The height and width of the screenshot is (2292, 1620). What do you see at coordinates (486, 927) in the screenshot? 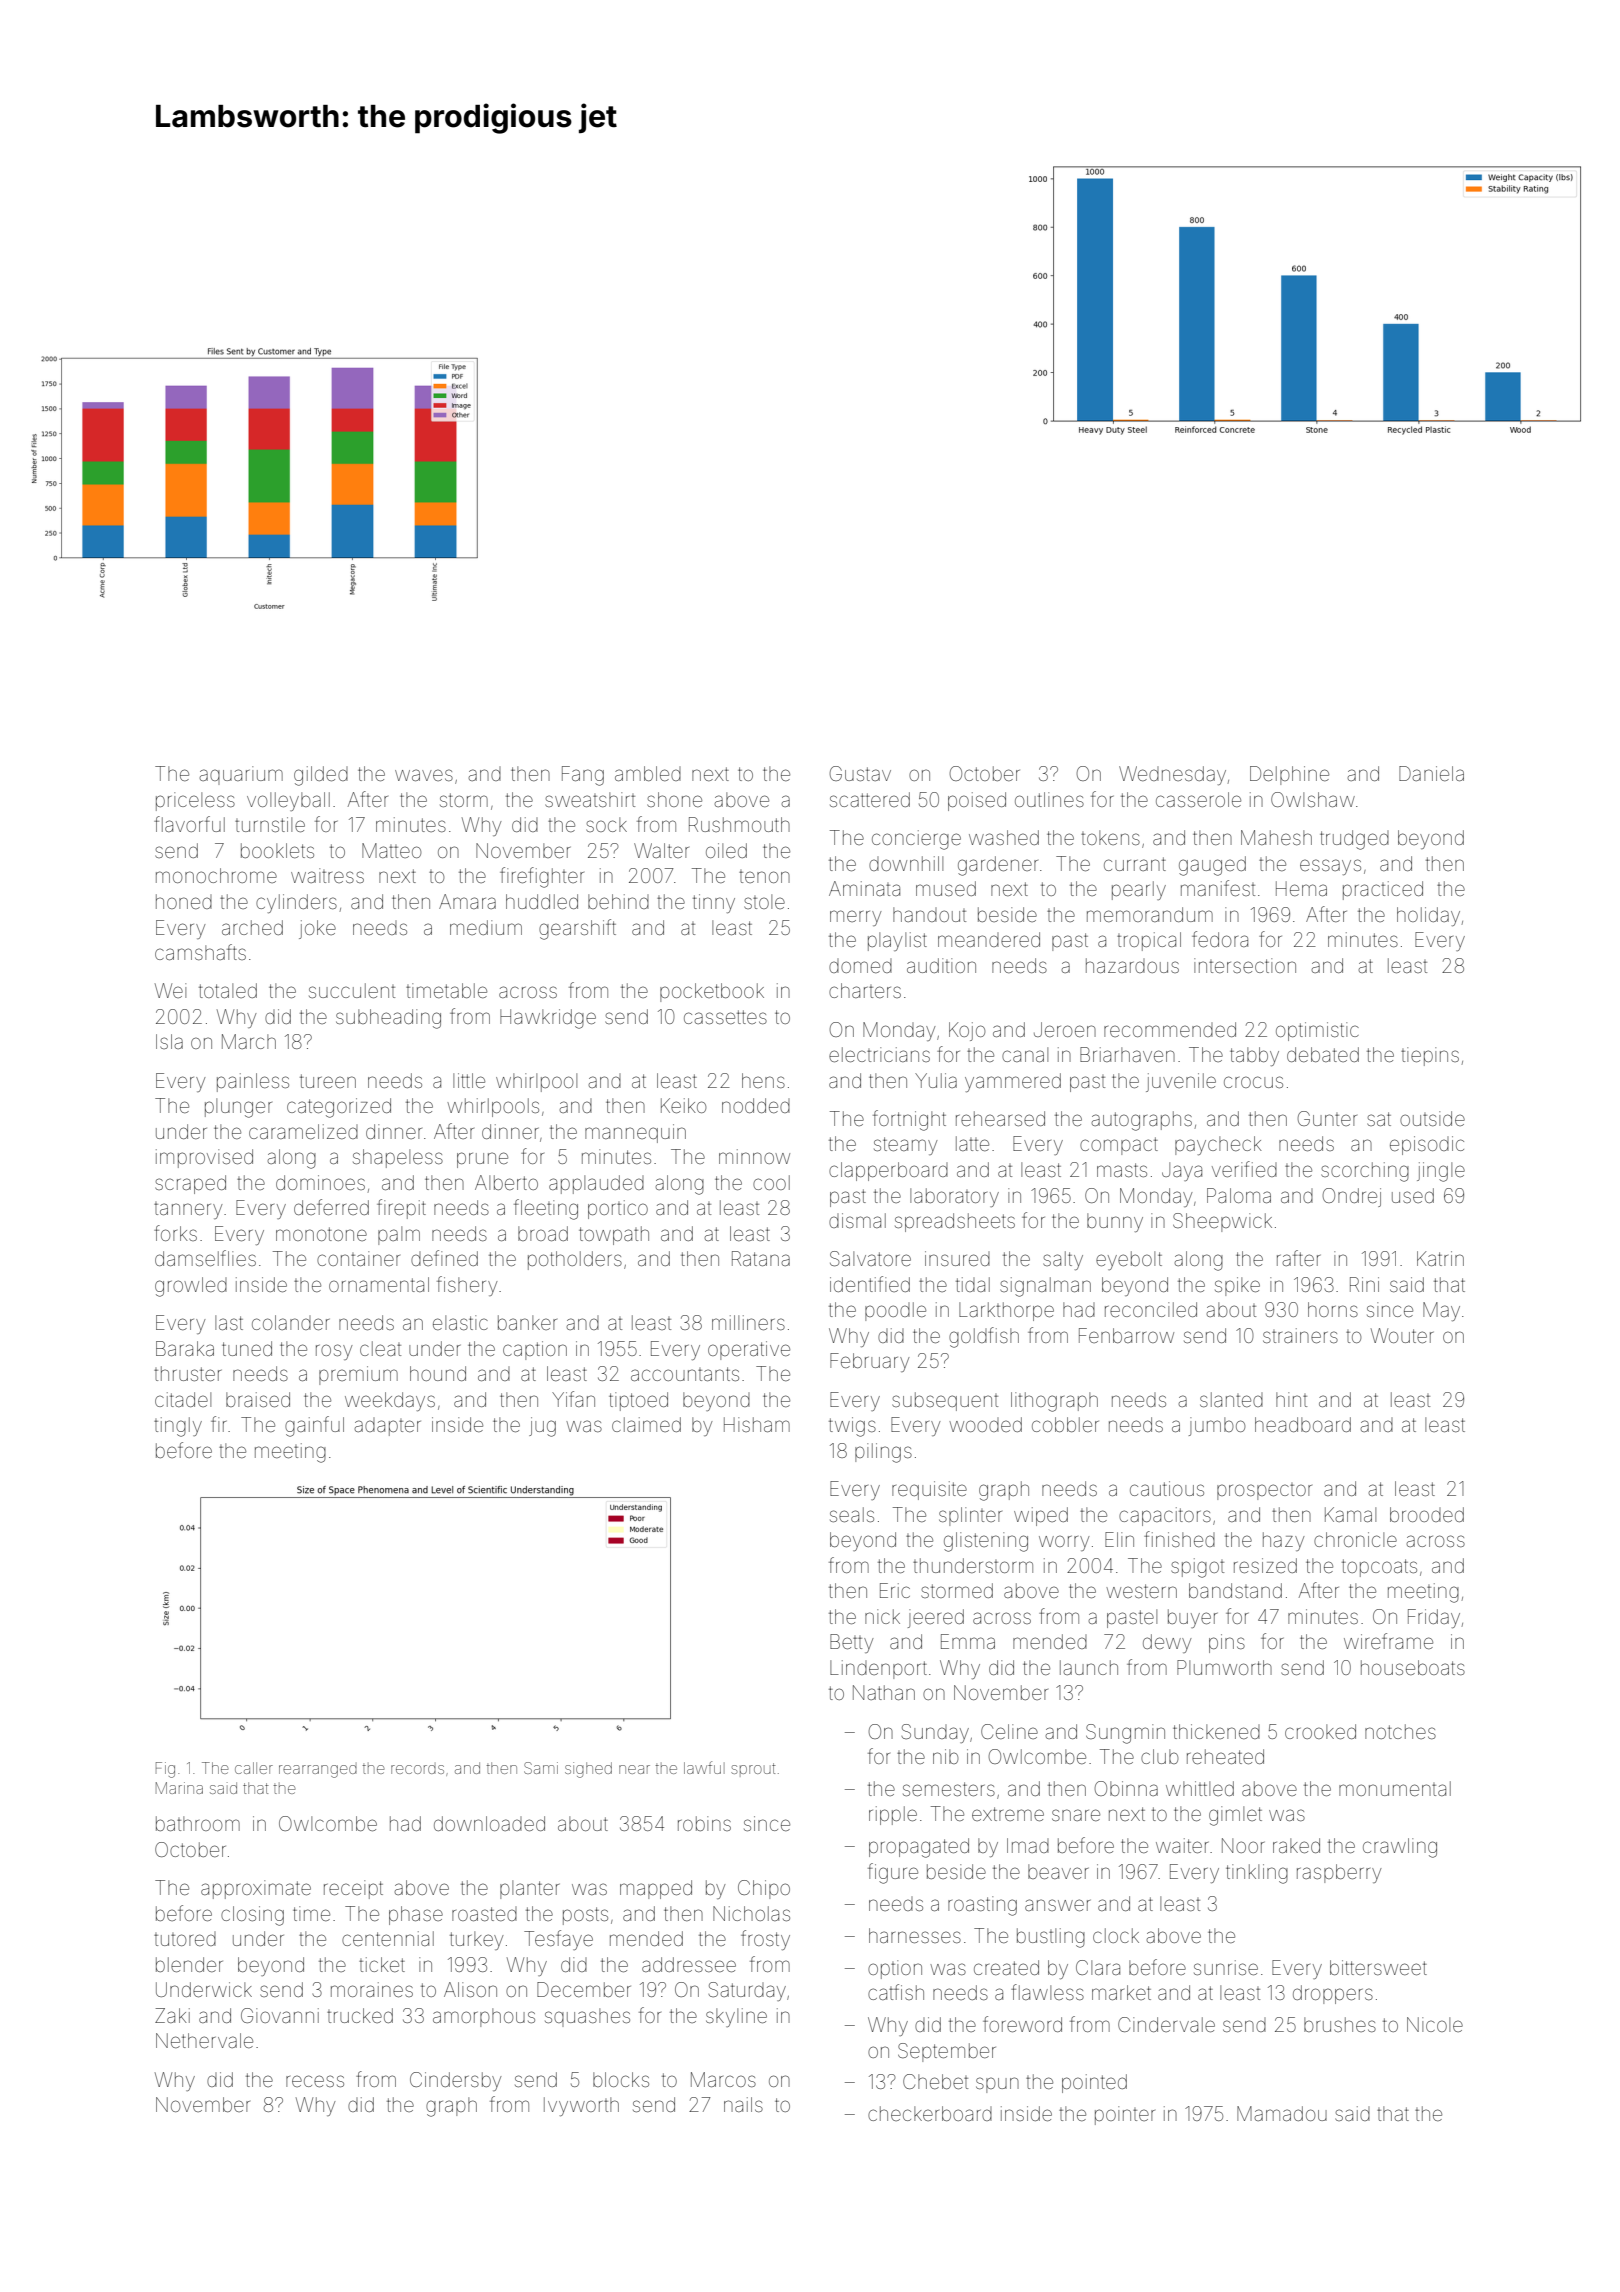
I see `medium` at bounding box center [486, 927].
